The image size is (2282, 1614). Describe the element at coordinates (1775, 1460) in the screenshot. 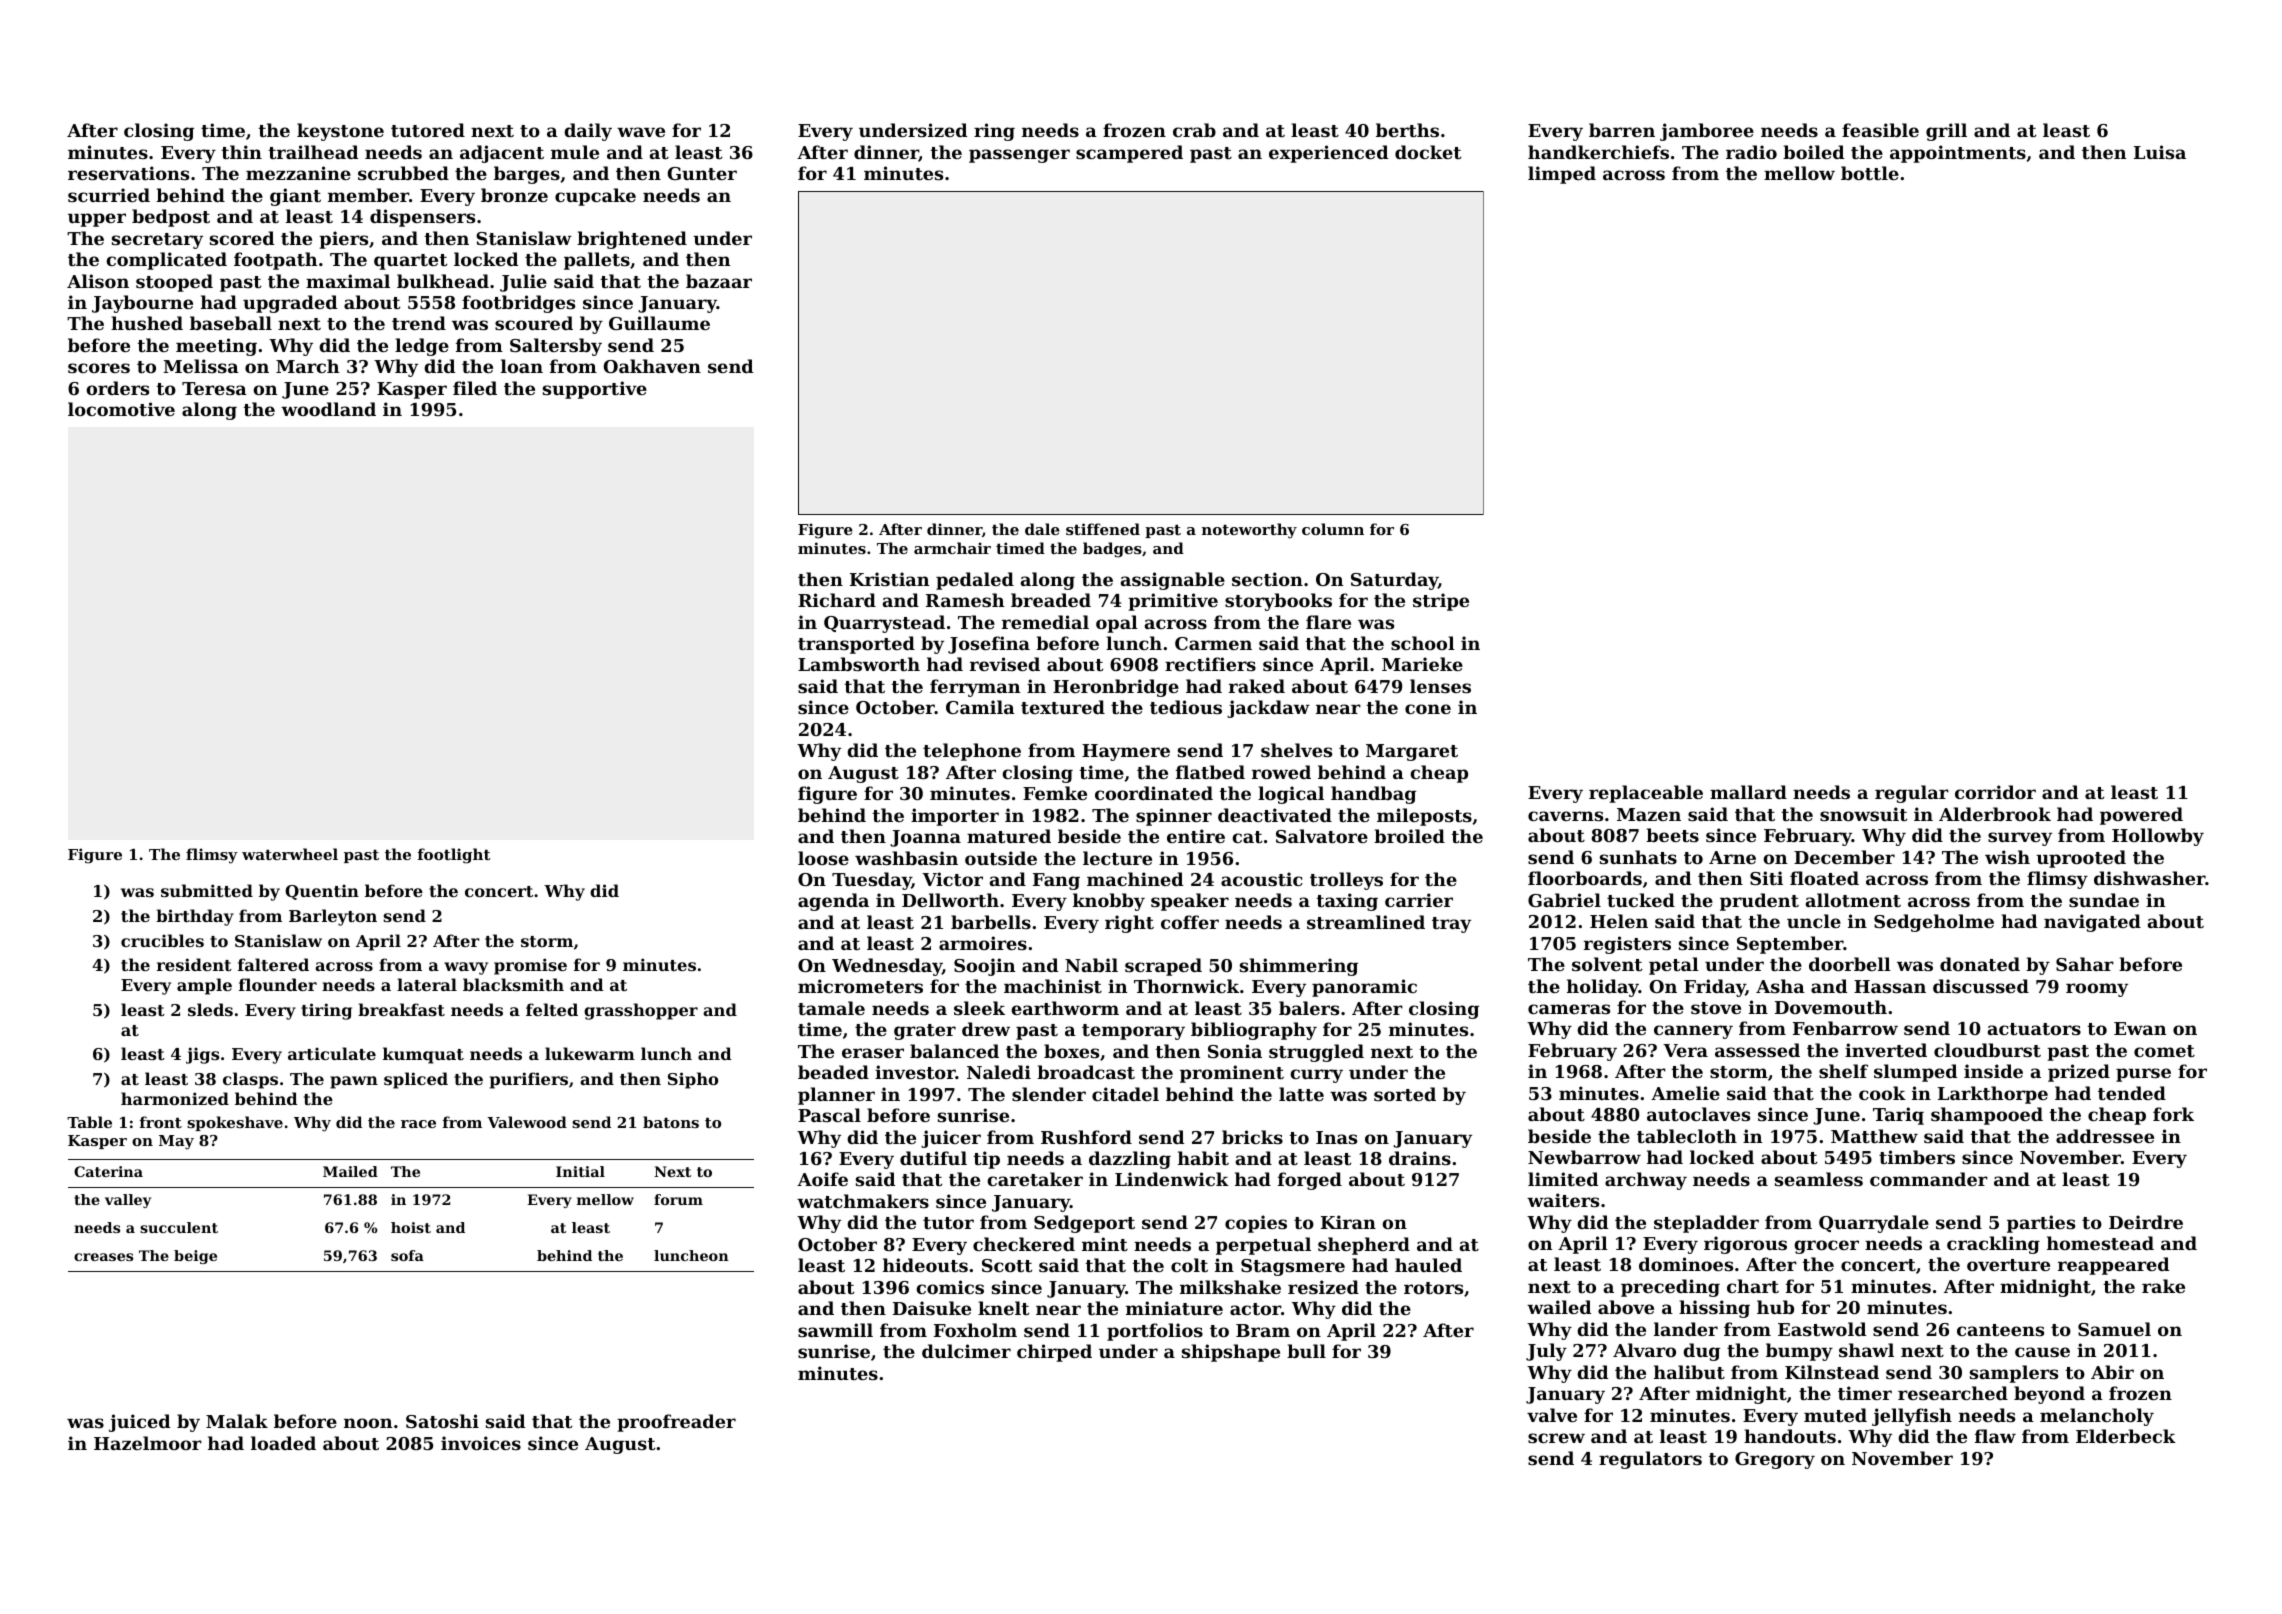

I see `Gregory` at that location.
